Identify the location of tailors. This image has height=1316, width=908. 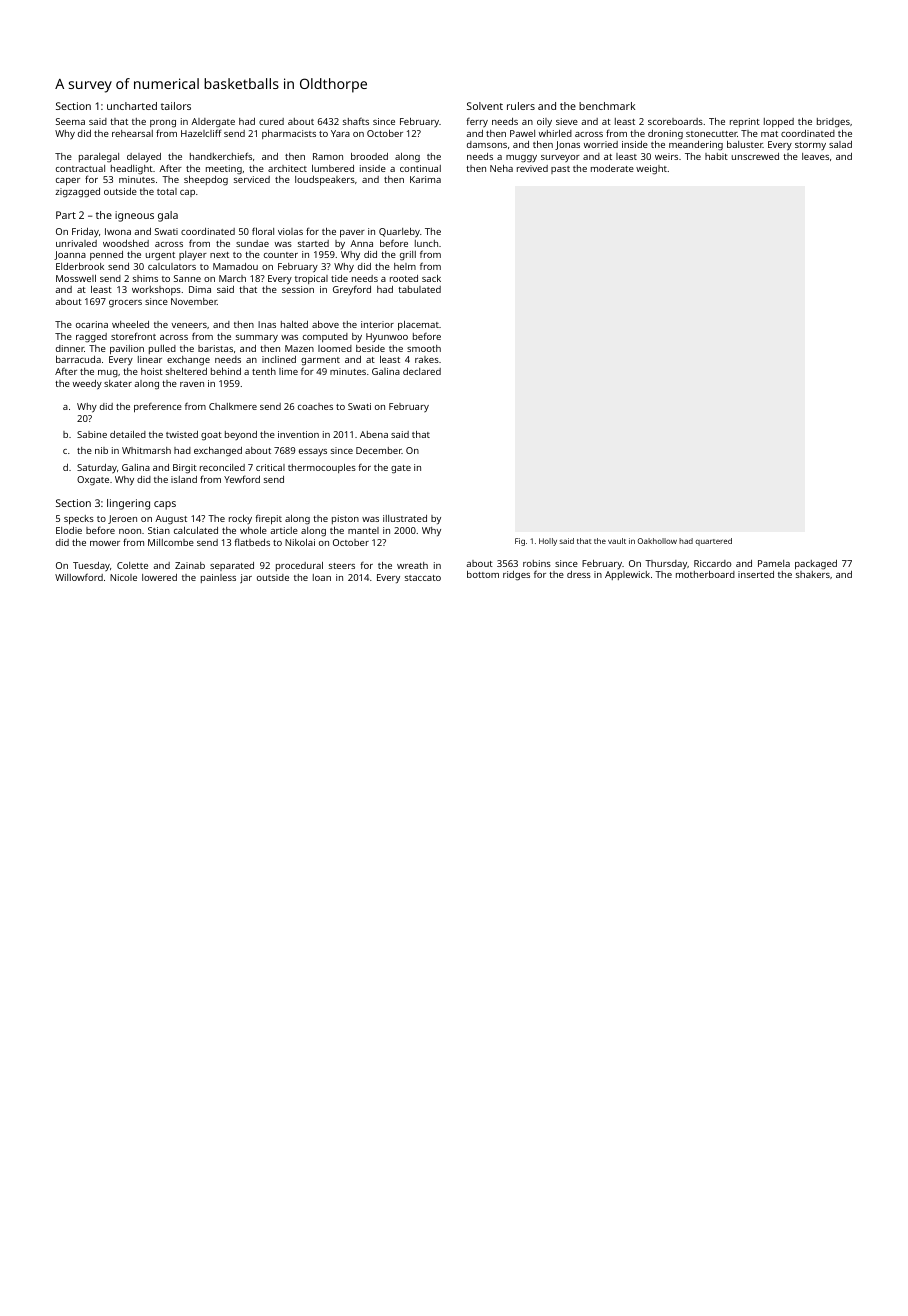
(176, 106).
